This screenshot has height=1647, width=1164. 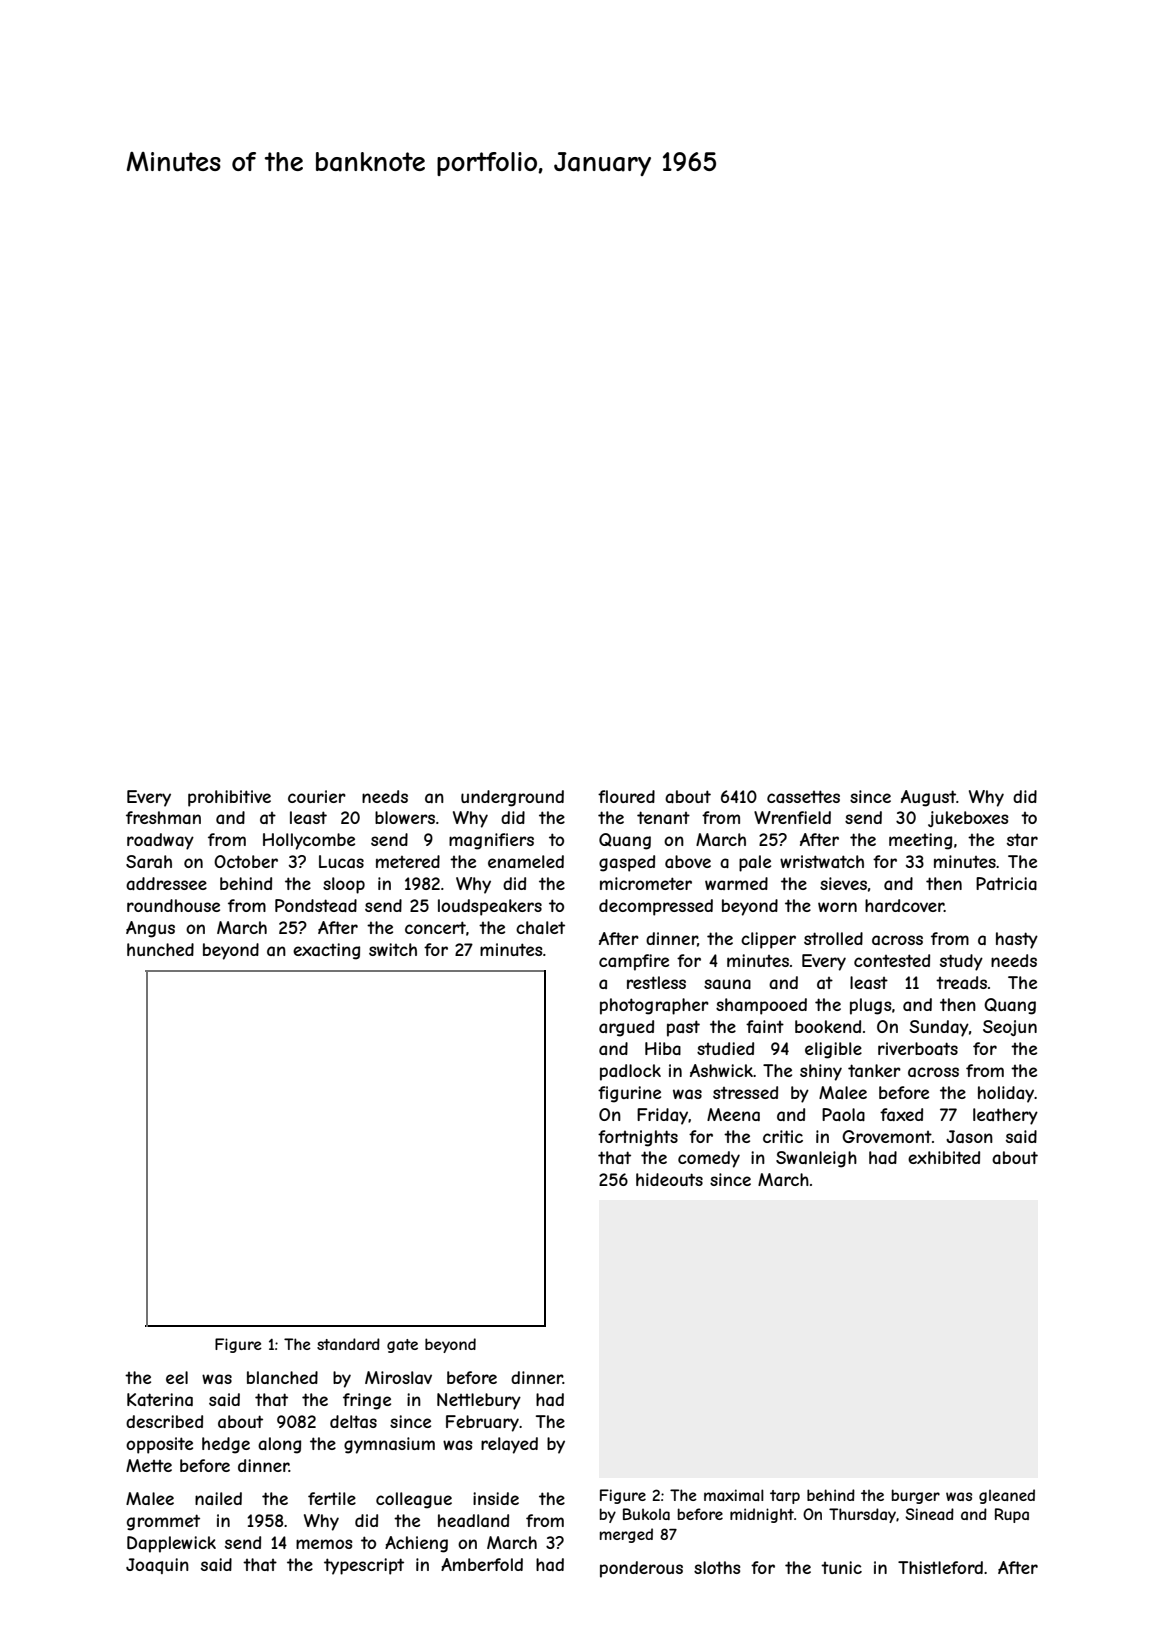 What do you see at coordinates (928, 798) in the screenshot?
I see `August` at bounding box center [928, 798].
